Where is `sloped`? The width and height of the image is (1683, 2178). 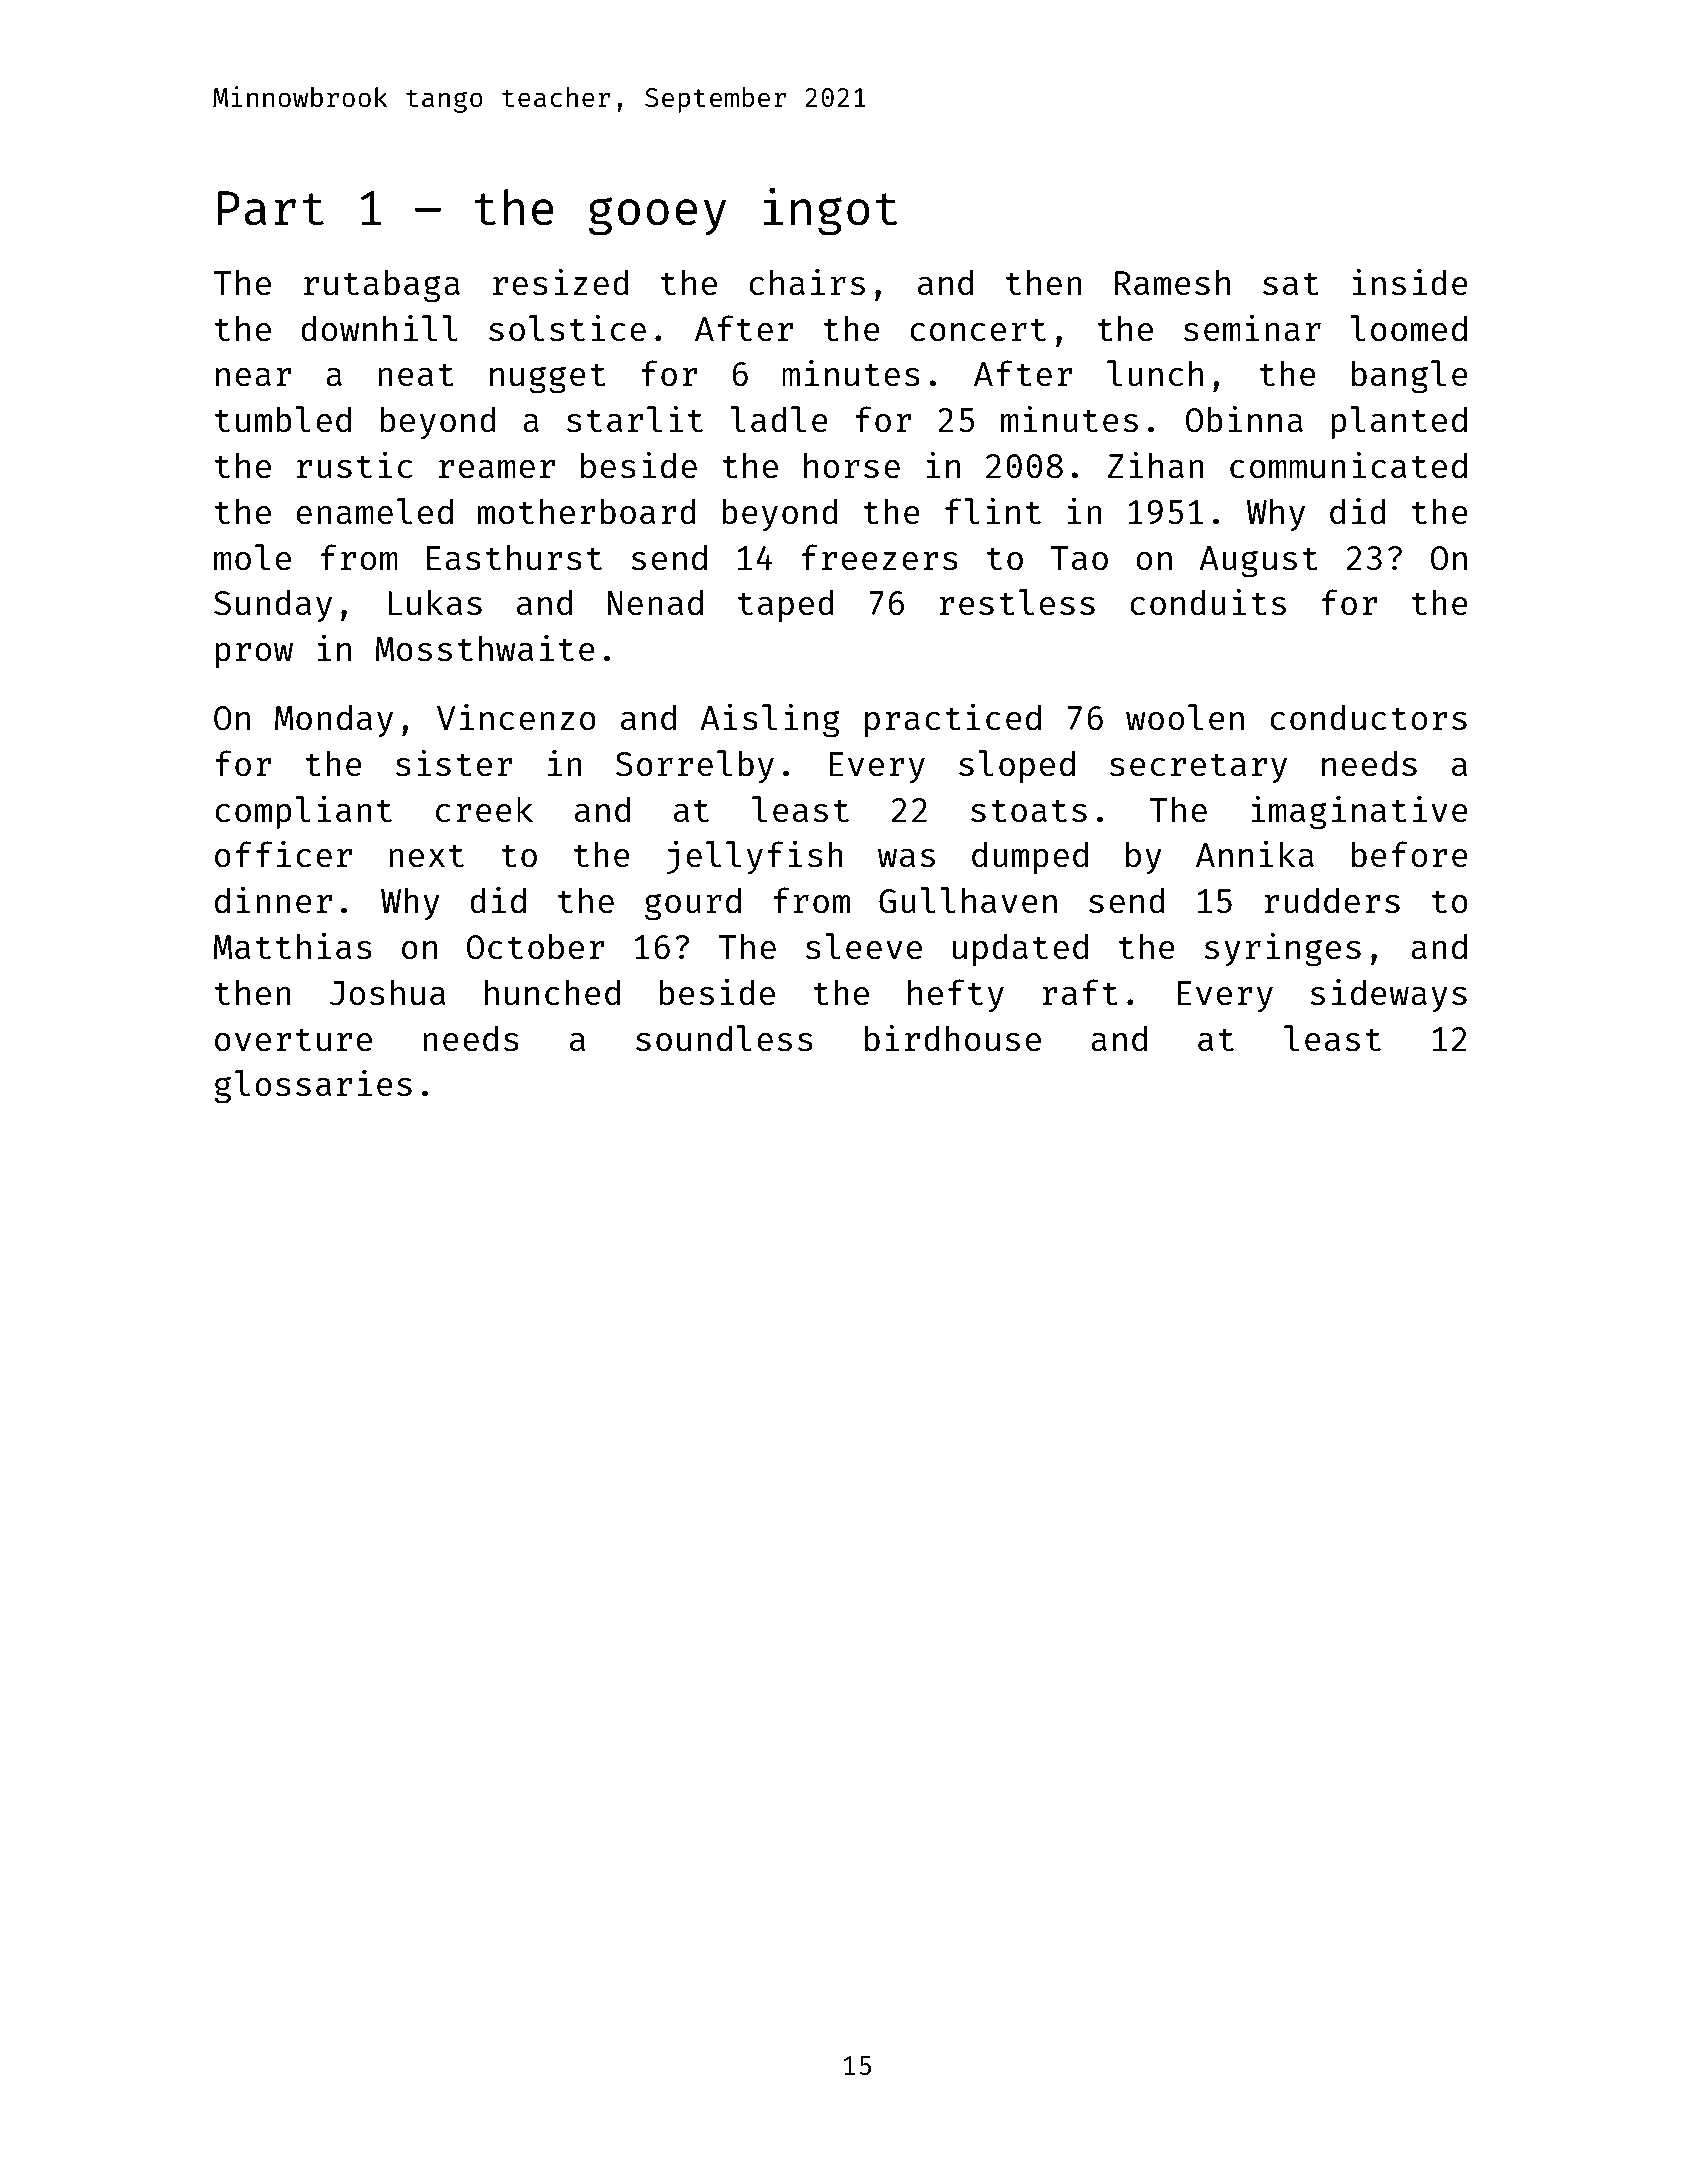
sloped is located at coordinates (1017, 766).
